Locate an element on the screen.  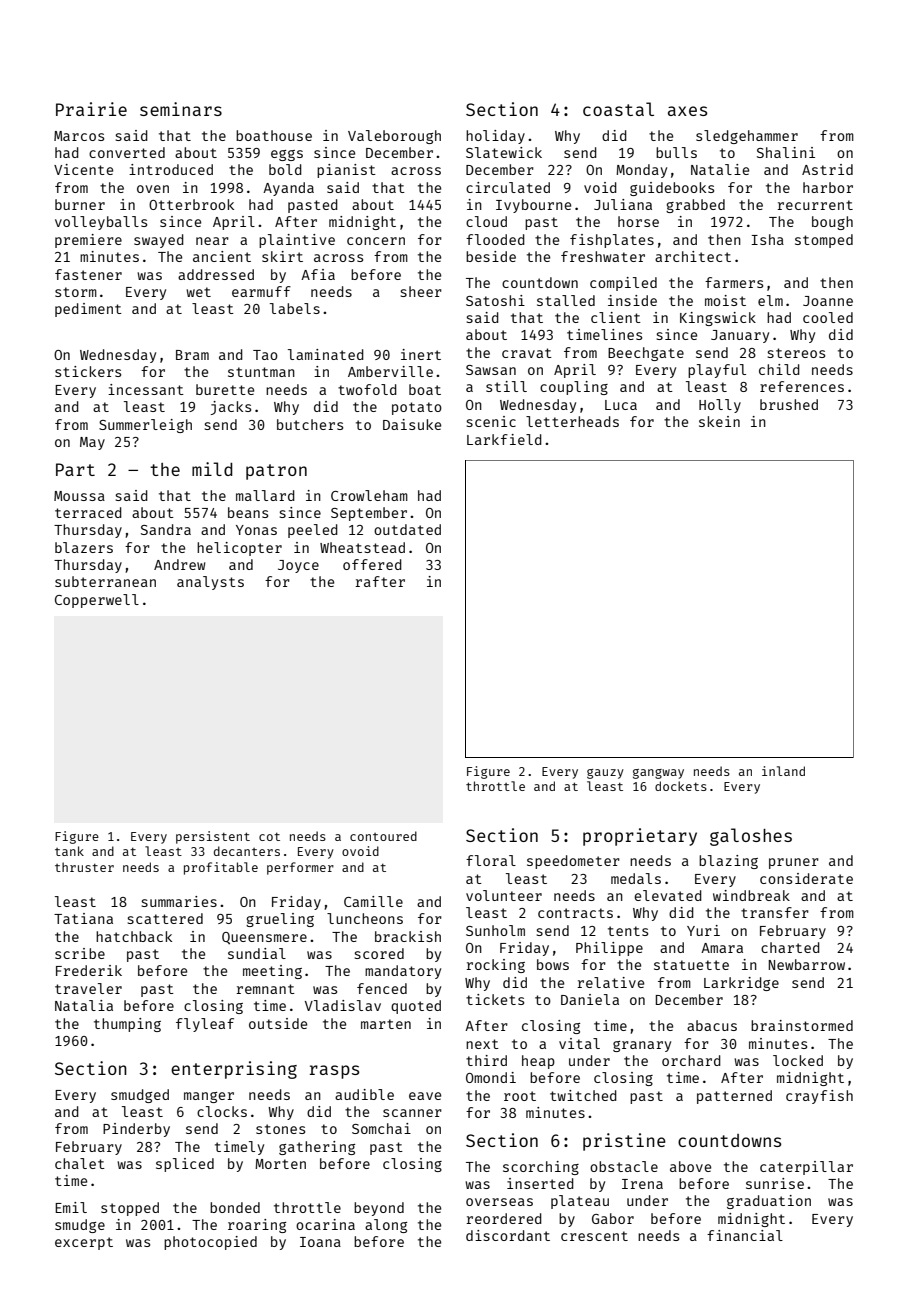
Ioana is located at coordinates (320, 1242).
